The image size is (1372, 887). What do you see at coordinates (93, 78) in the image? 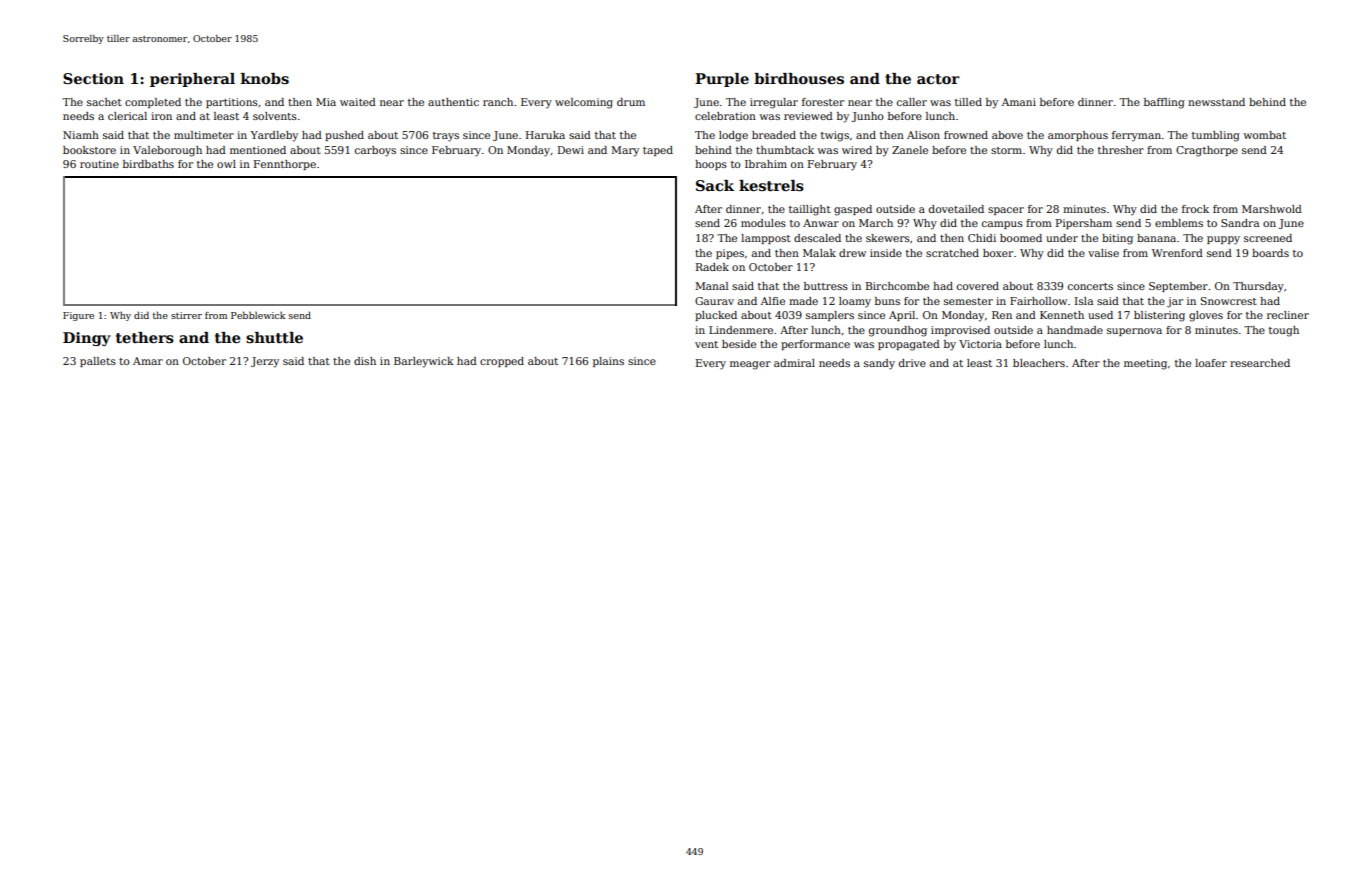
I see `Section` at bounding box center [93, 78].
